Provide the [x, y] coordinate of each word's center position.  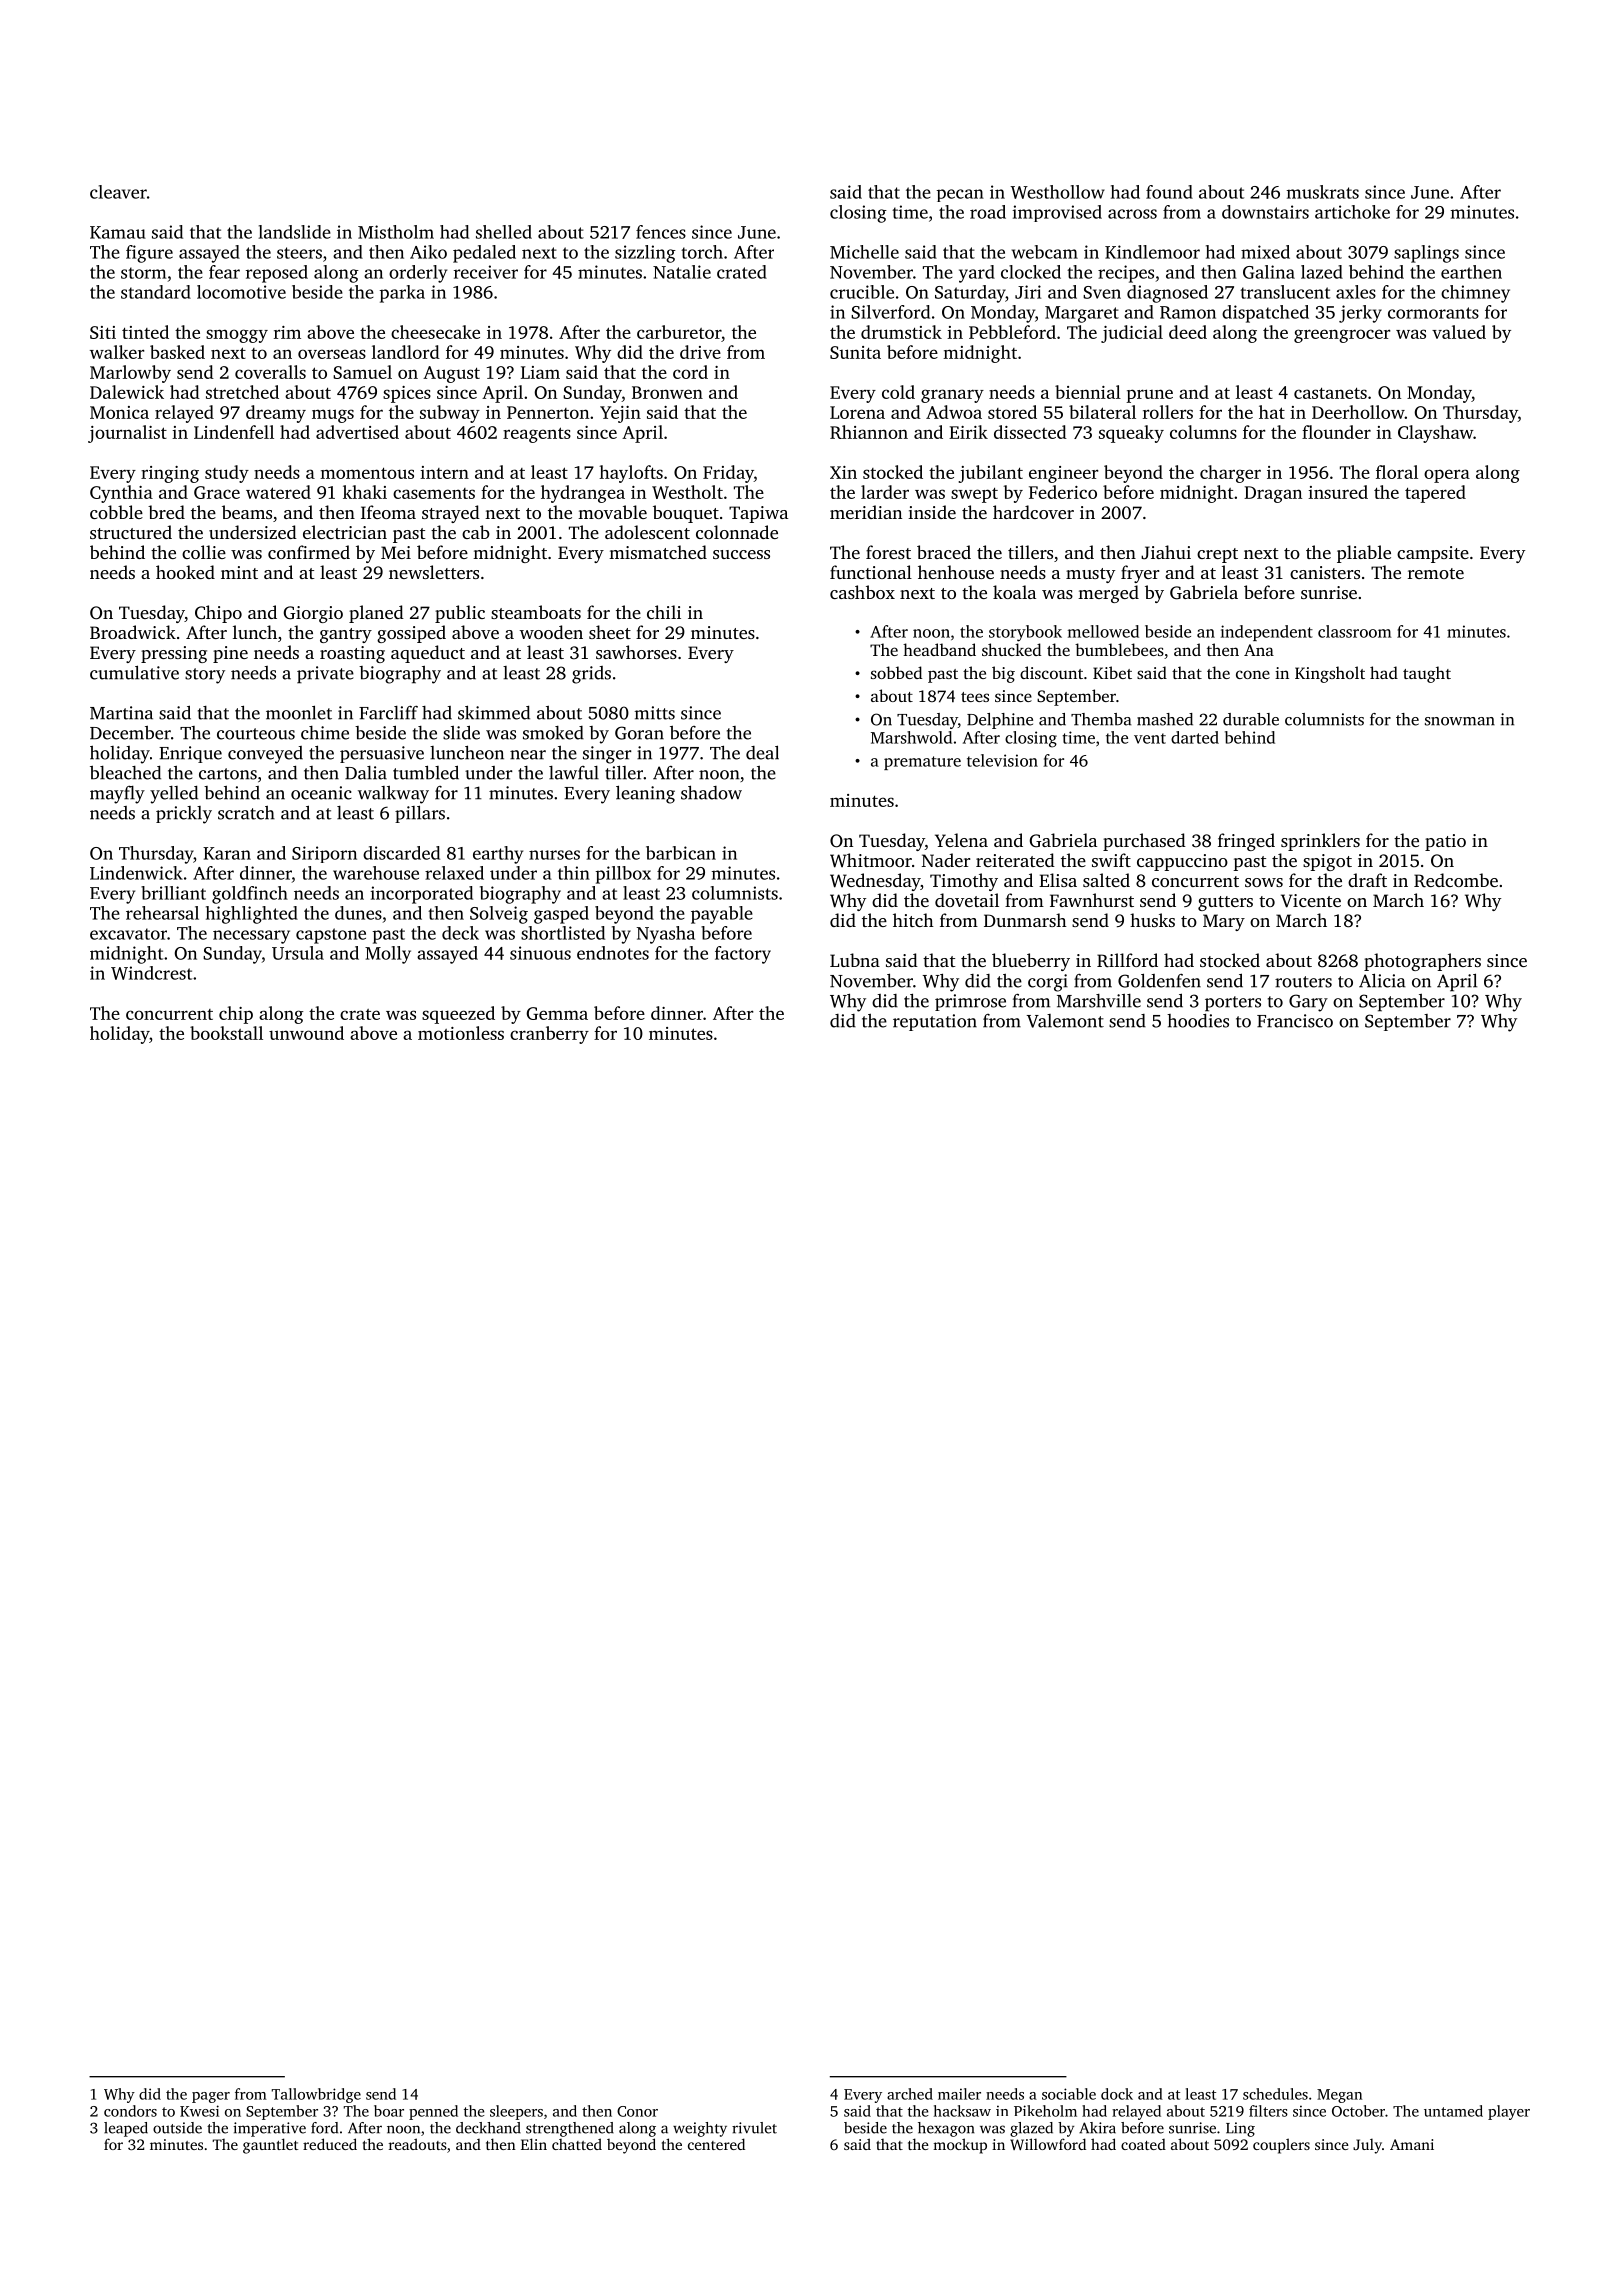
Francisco [1295, 1021]
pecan [960, 195]
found [1169, 192]
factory [743, 955]
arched [910, 2094]
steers [299, 253]
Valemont [1065, 1021]
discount [1051, 672]
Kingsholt [1330, 674]
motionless [461, 1033]
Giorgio [313, 614]
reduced [330, 2144]
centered [716, 2144]
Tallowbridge [316, 2095]
